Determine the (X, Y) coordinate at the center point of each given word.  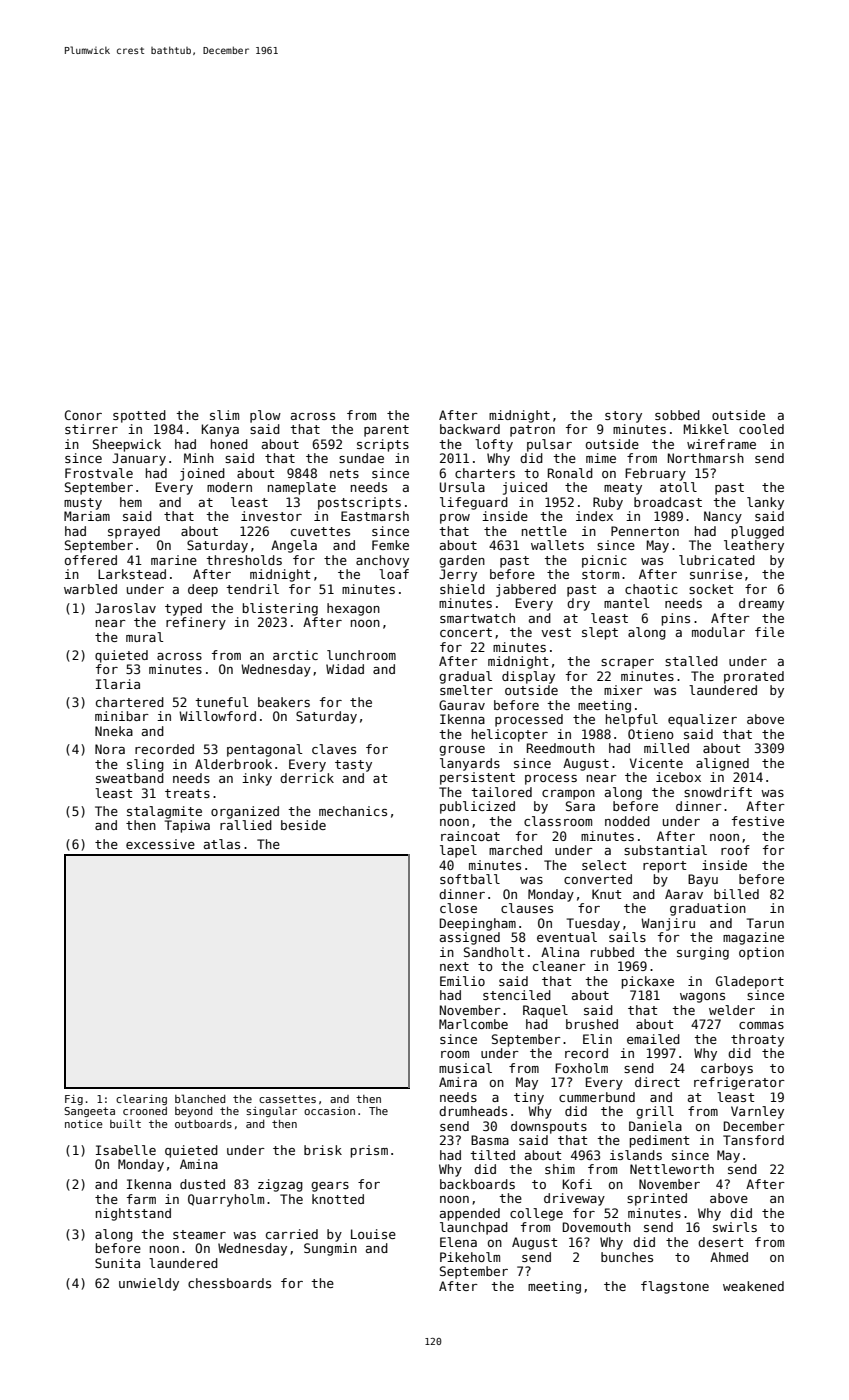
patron (532, 431)
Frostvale (99, 473)
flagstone (675, 1287)
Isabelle (126, 1150)
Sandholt (494, 952)
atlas (222, 844)
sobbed (677, 415)
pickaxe (648, 982)
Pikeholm (470, 1257)
